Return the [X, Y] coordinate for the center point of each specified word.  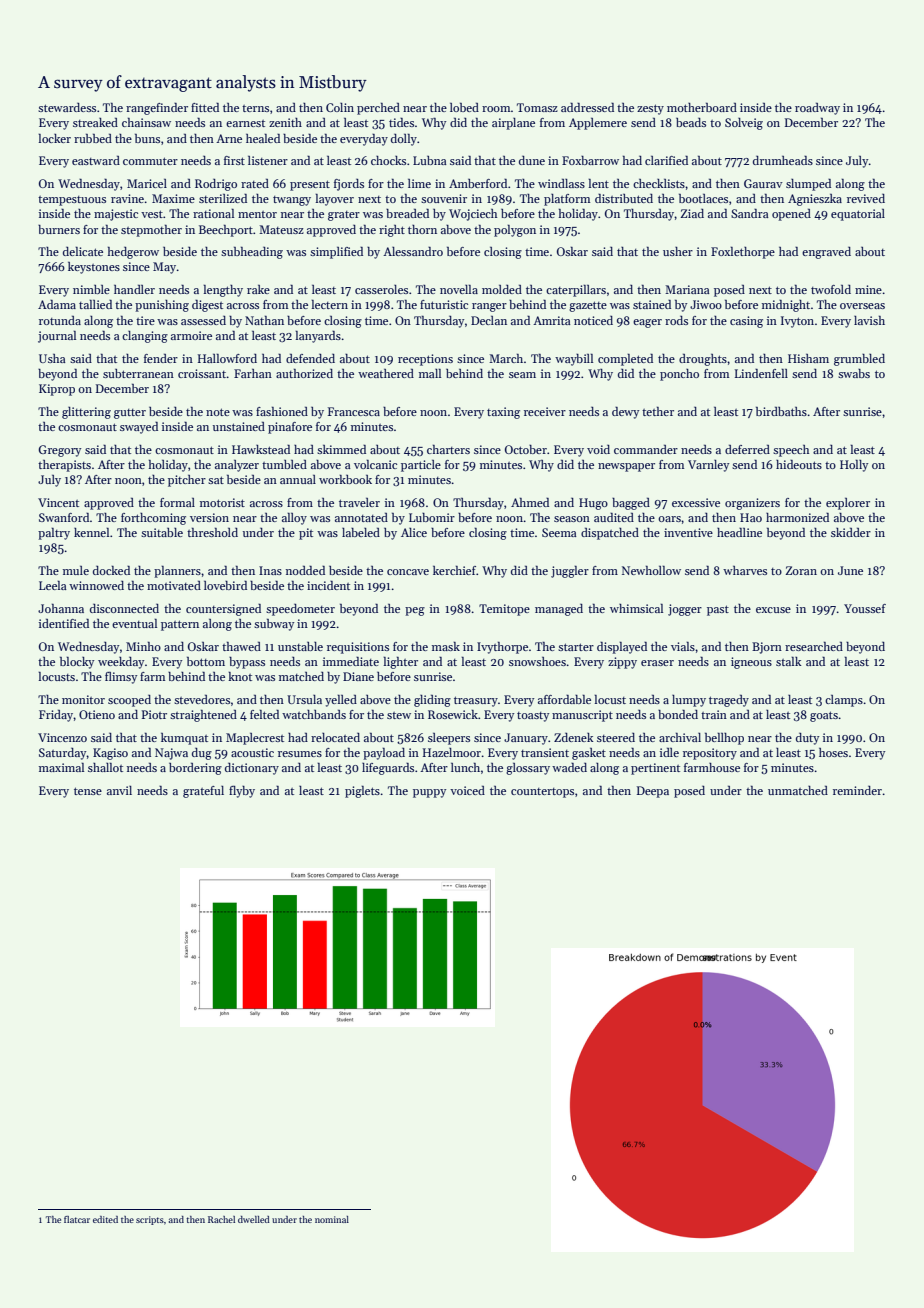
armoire [191, 335]
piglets [362, 791]
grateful [203, 792]
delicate [83, 251]
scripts [150, 1220]
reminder [857, 790]
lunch [465, 767]
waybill [574, 359]
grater [344, 216]
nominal [332, 1219]
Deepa [653, 792]
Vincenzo [62, 737]
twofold [831, 289]
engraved [826, 253]
